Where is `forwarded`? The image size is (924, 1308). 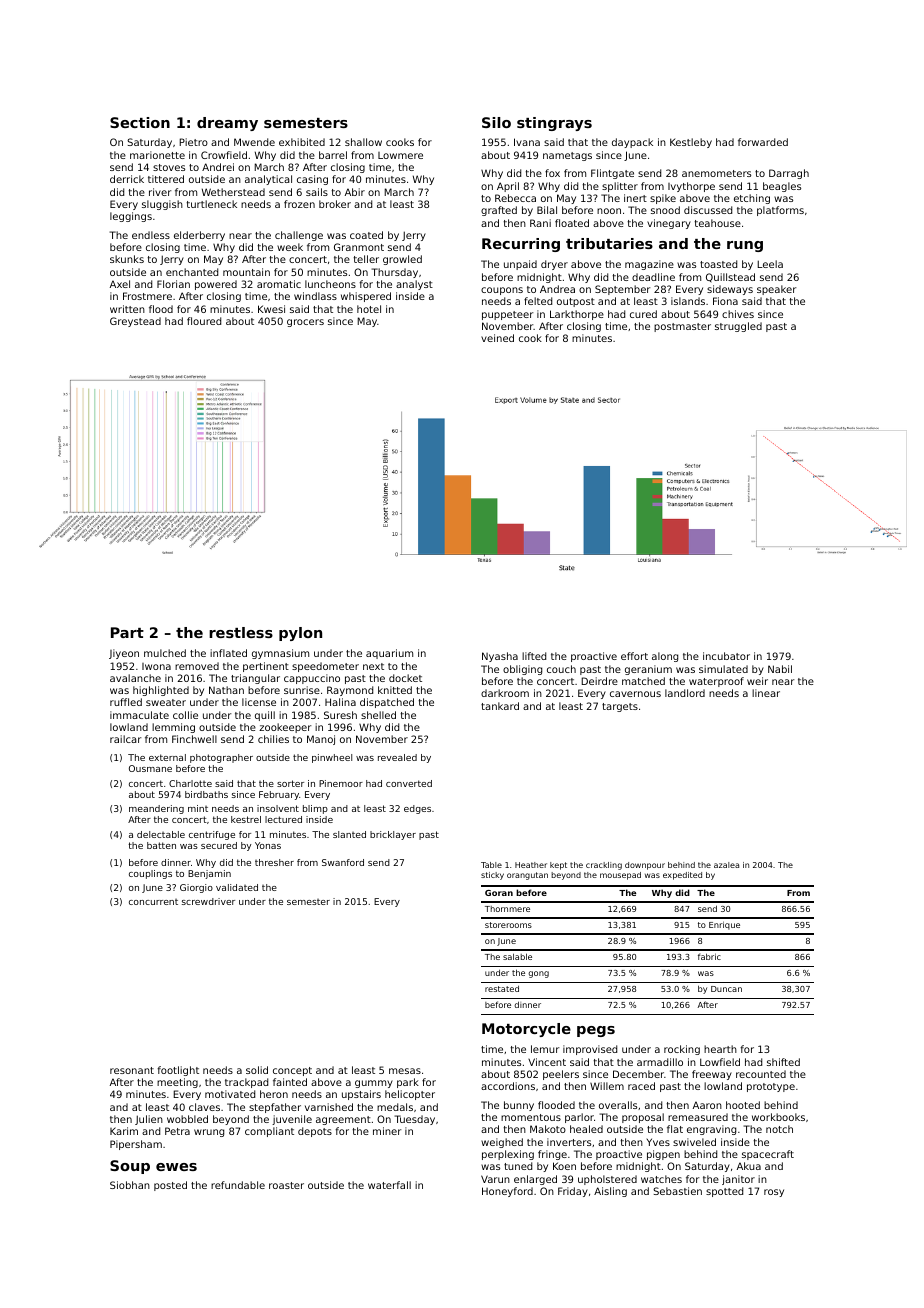
forwarded is located at coordinates (763, 142).
